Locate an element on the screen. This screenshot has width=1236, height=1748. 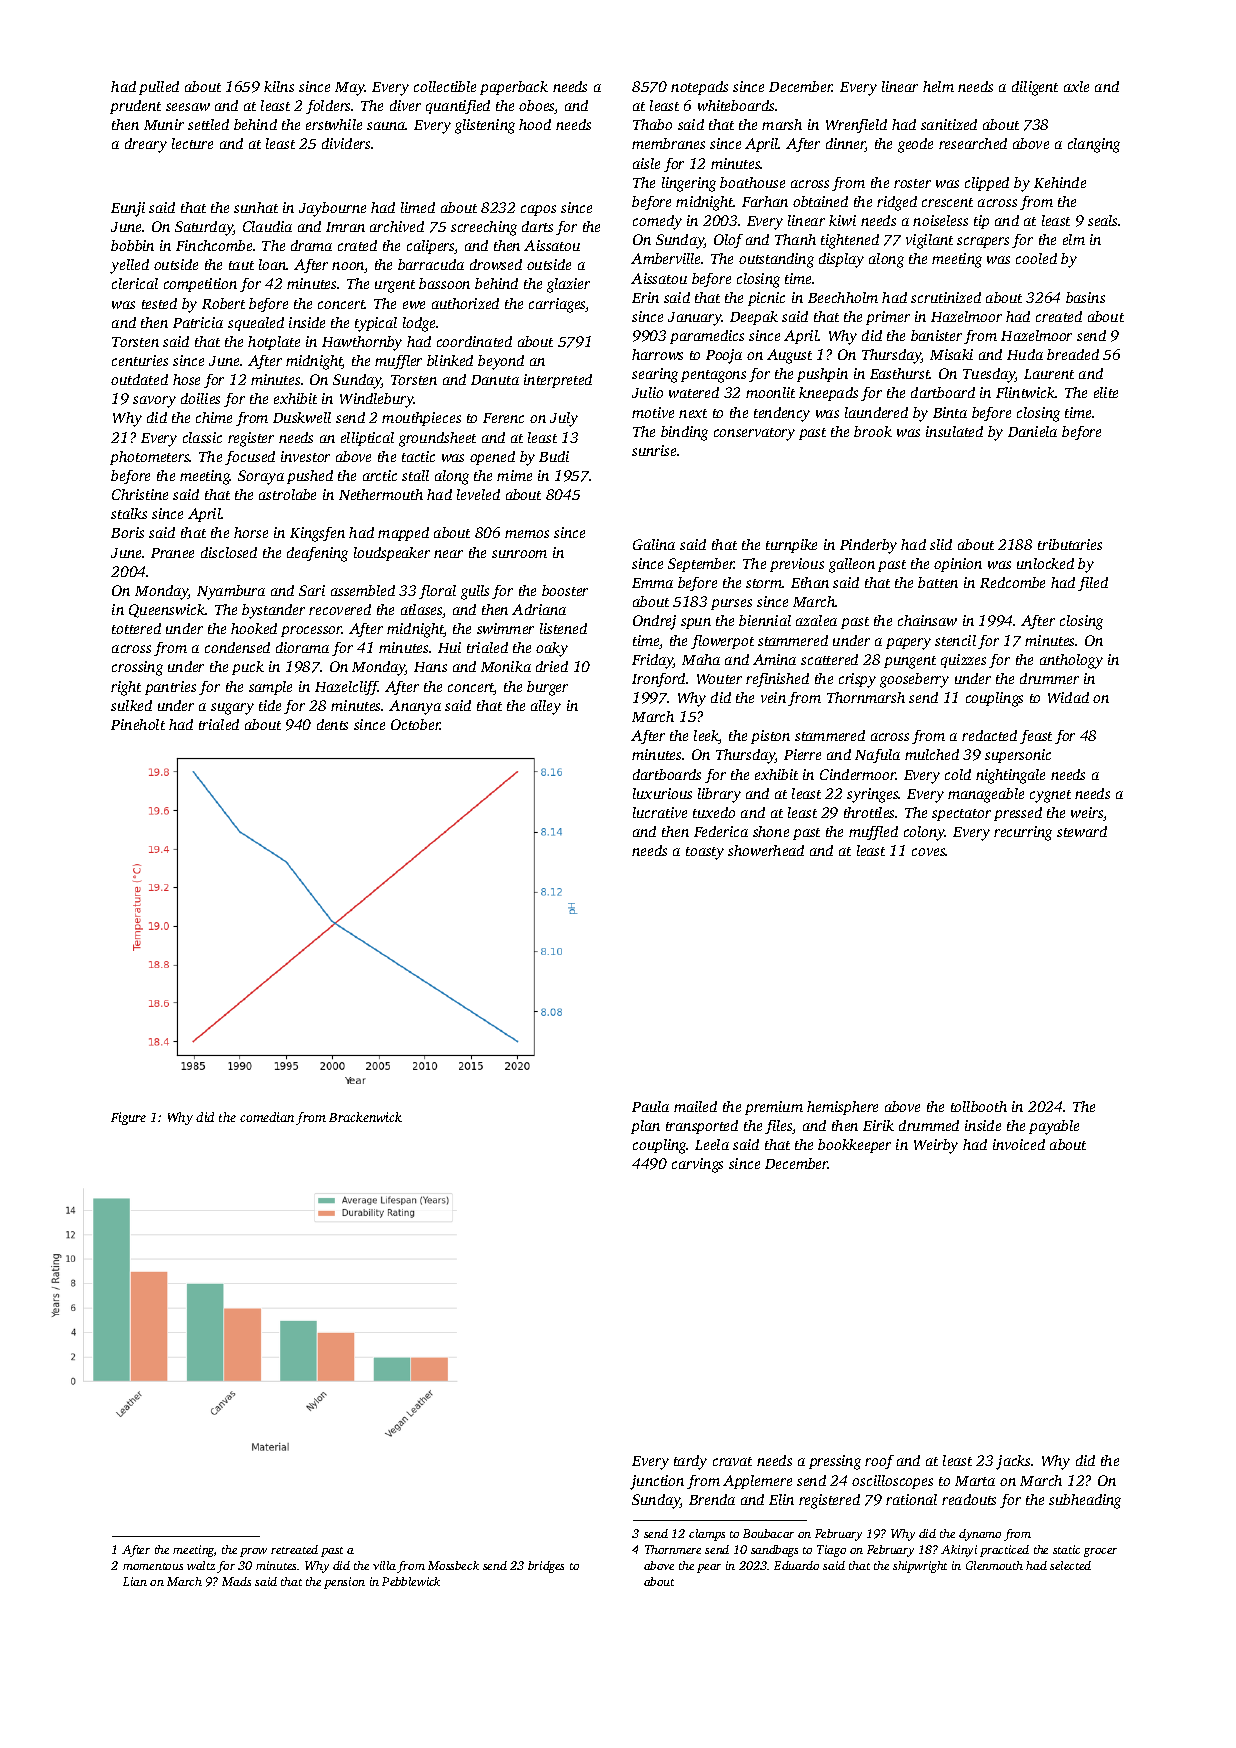
steward is located at coordinates (1082, 831).
